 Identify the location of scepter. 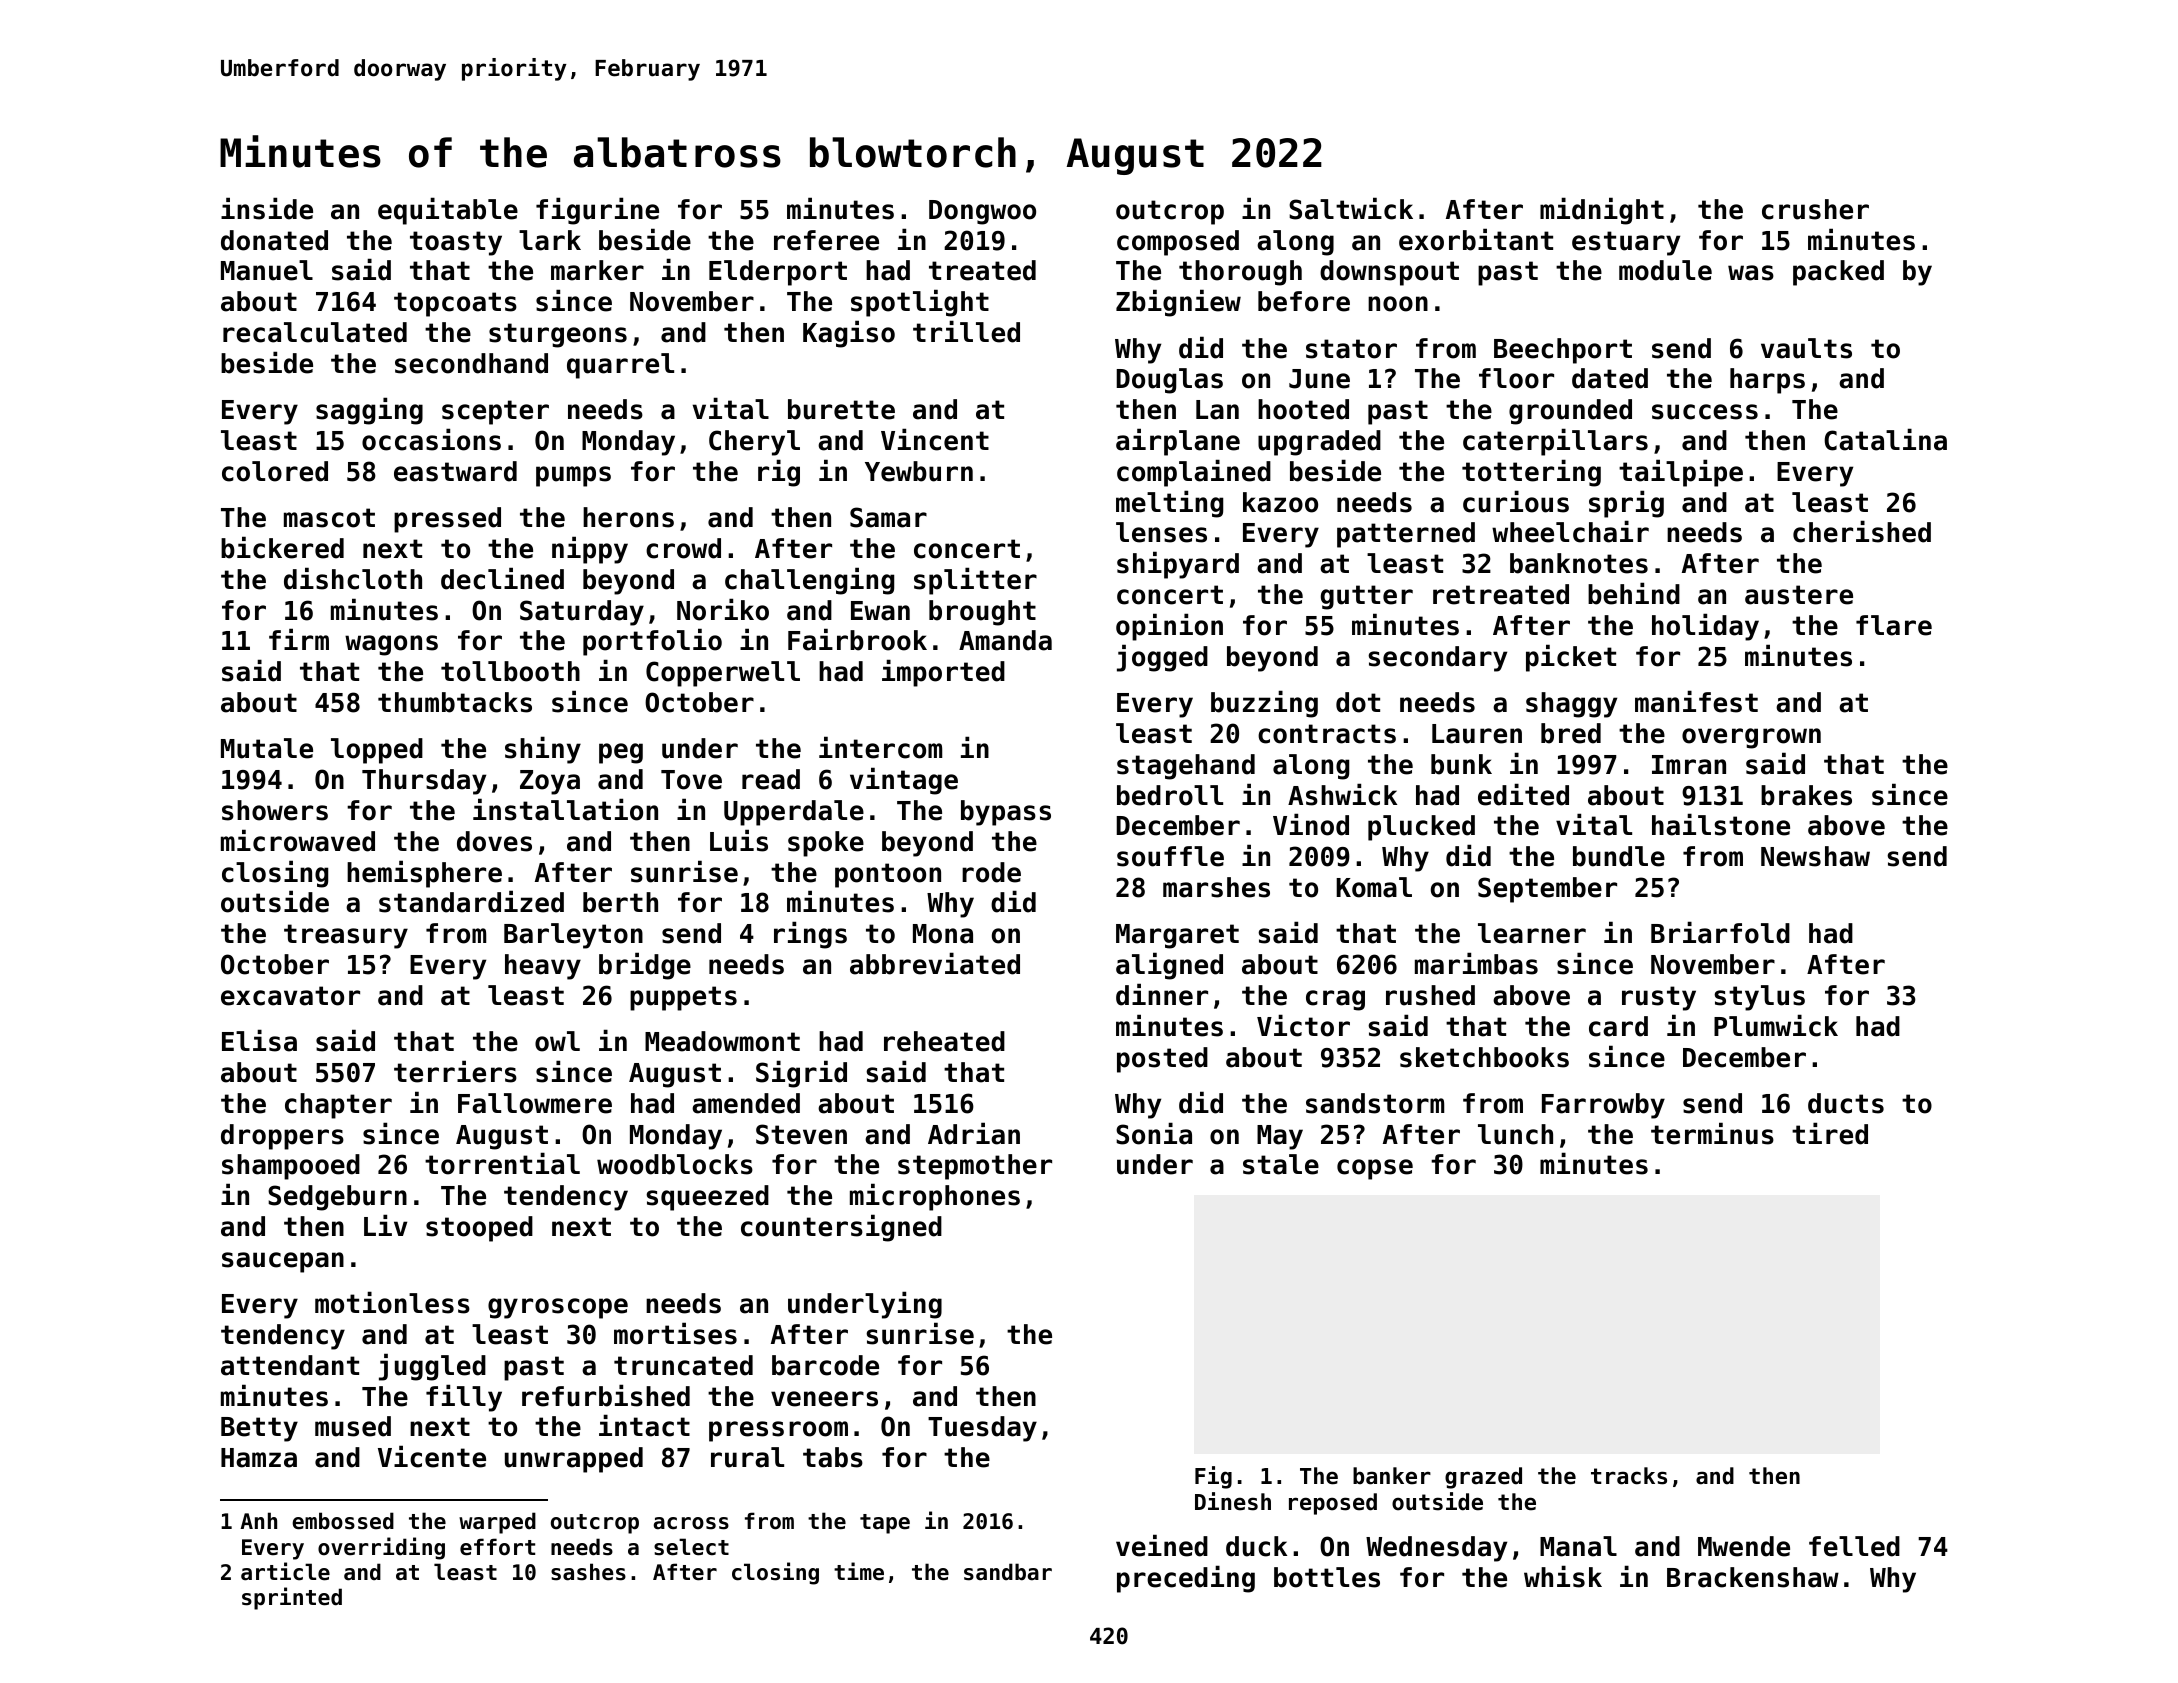
(495, 412).
